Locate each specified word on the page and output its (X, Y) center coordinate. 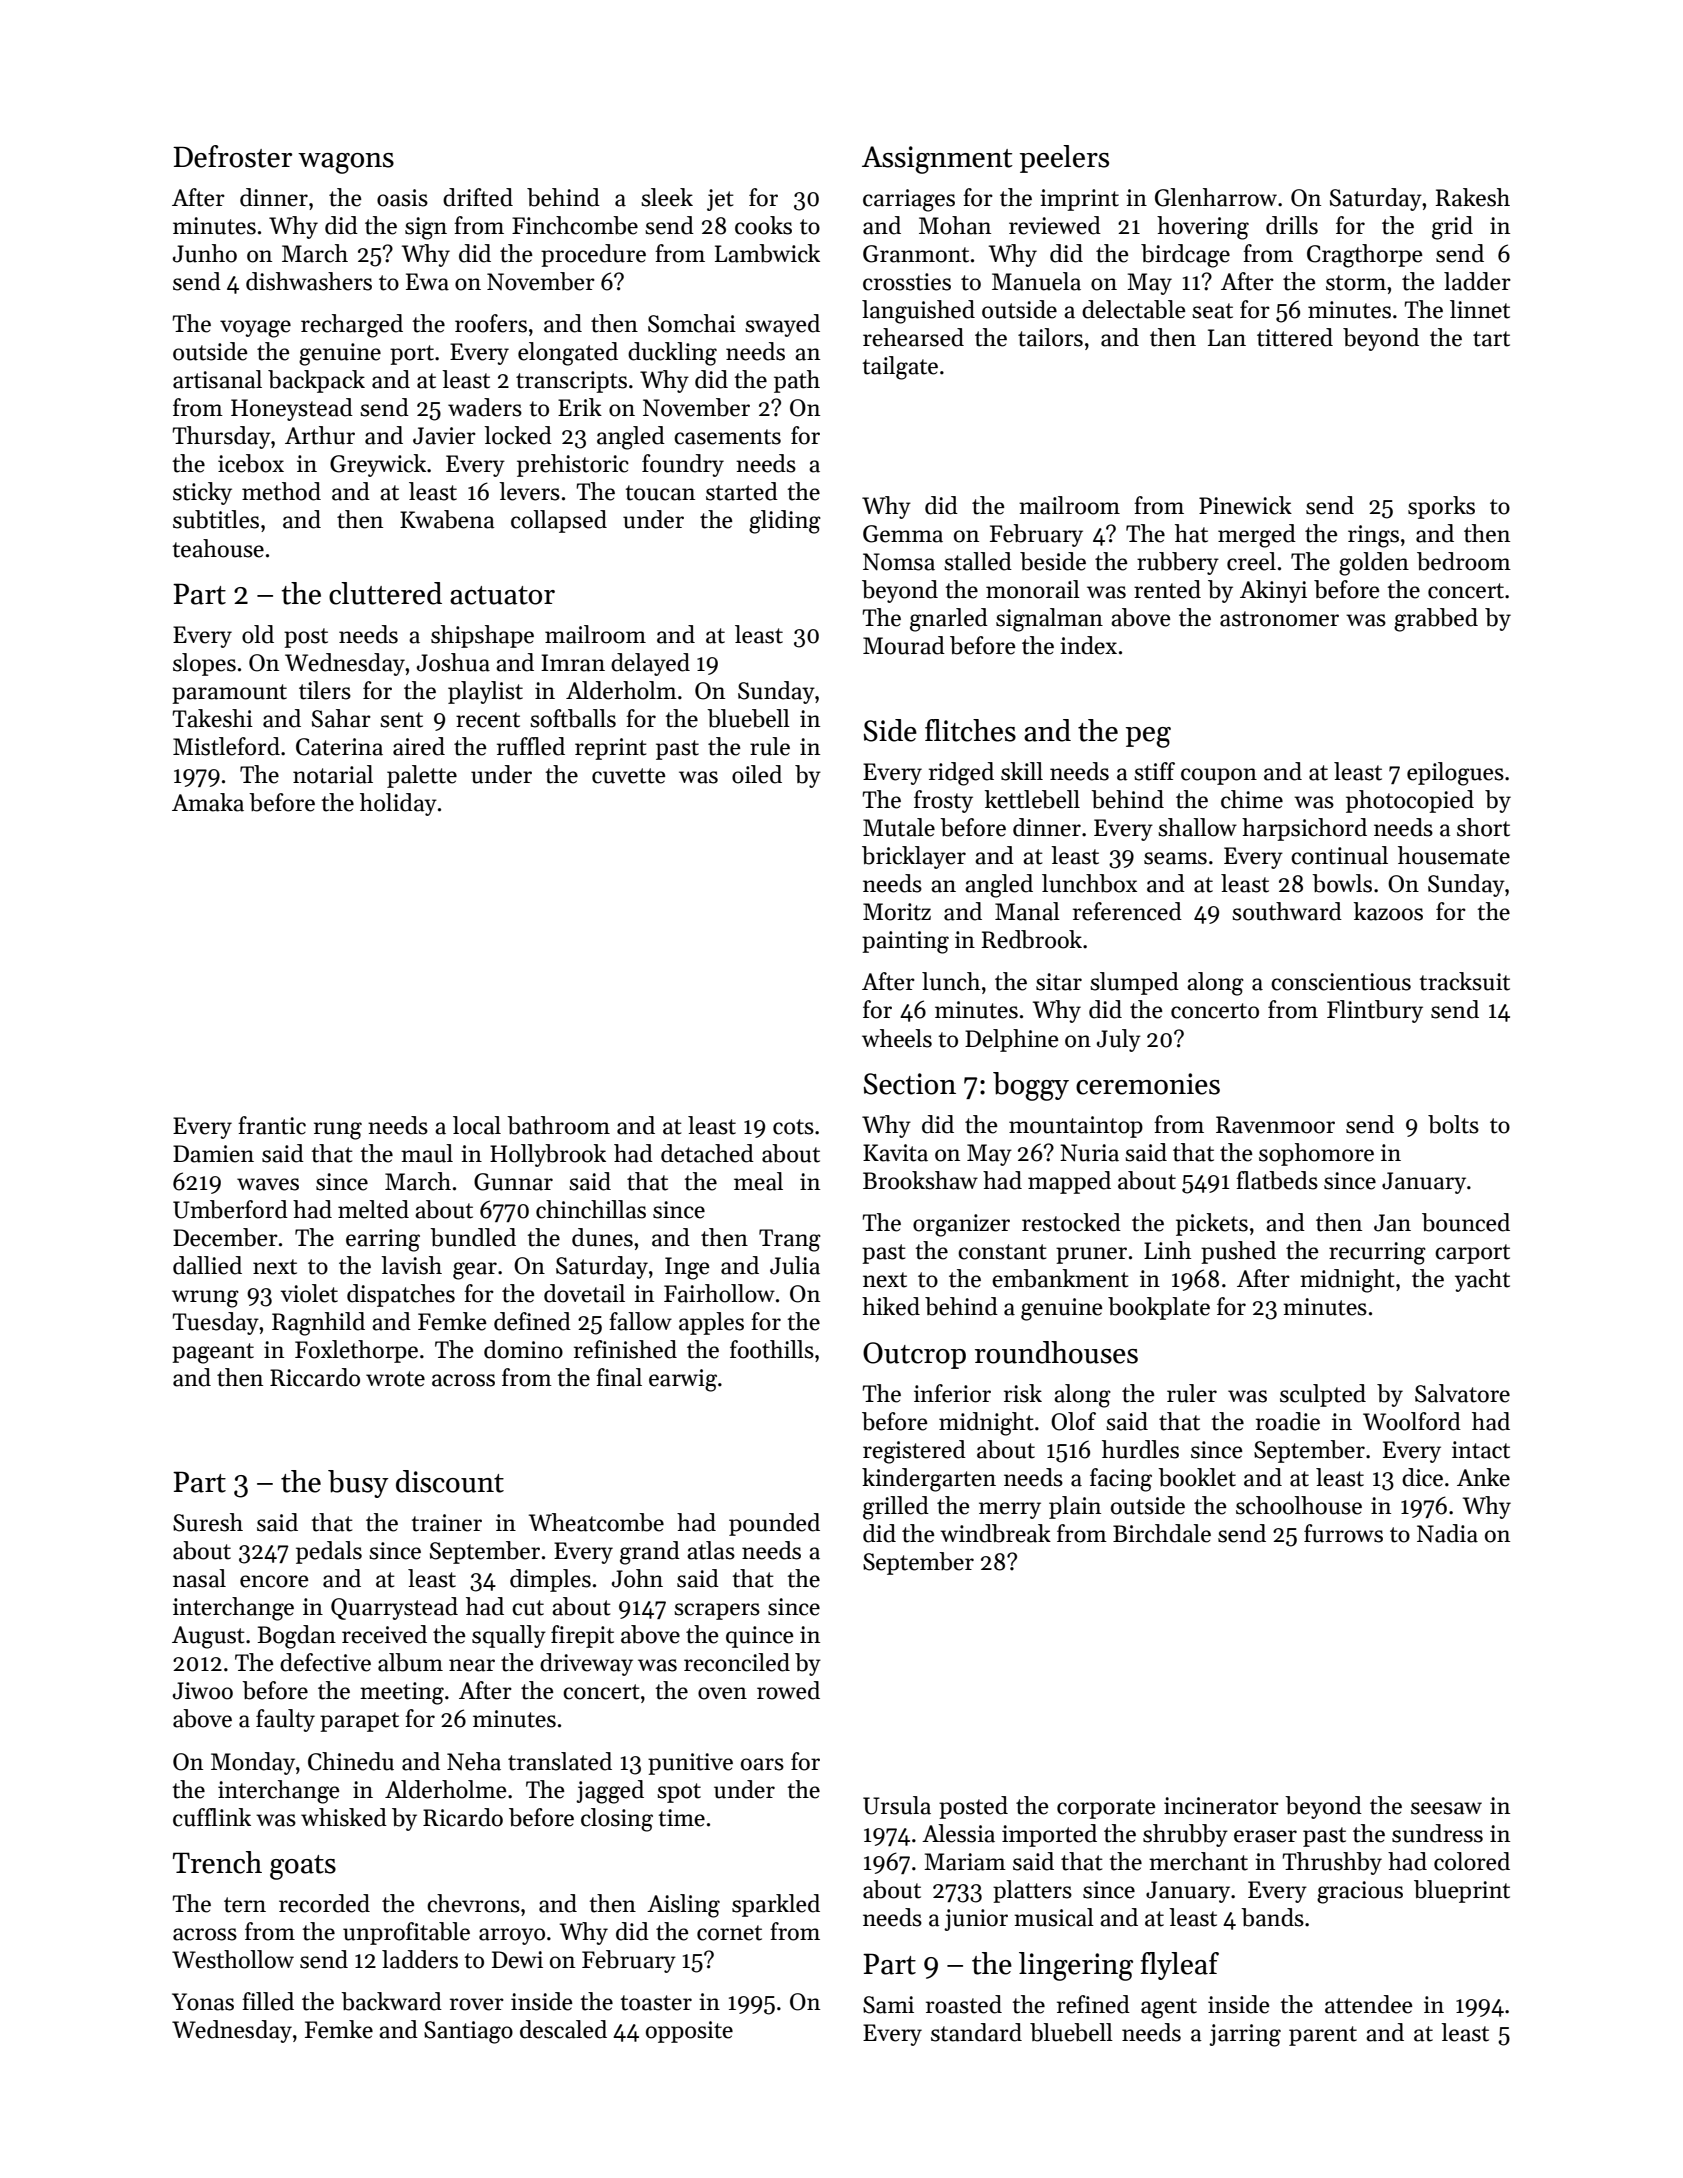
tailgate (900, 368)
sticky (202, 493)
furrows (1343, 1533)
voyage (255, 329)
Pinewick (1245, 505)
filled (268, 2001)
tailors (1050, 337)
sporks (1441, 507)
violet (309, 1293)
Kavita (895, 1153)
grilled (896, 1508)
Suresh (208, 1522)
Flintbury (1375, 1011)
